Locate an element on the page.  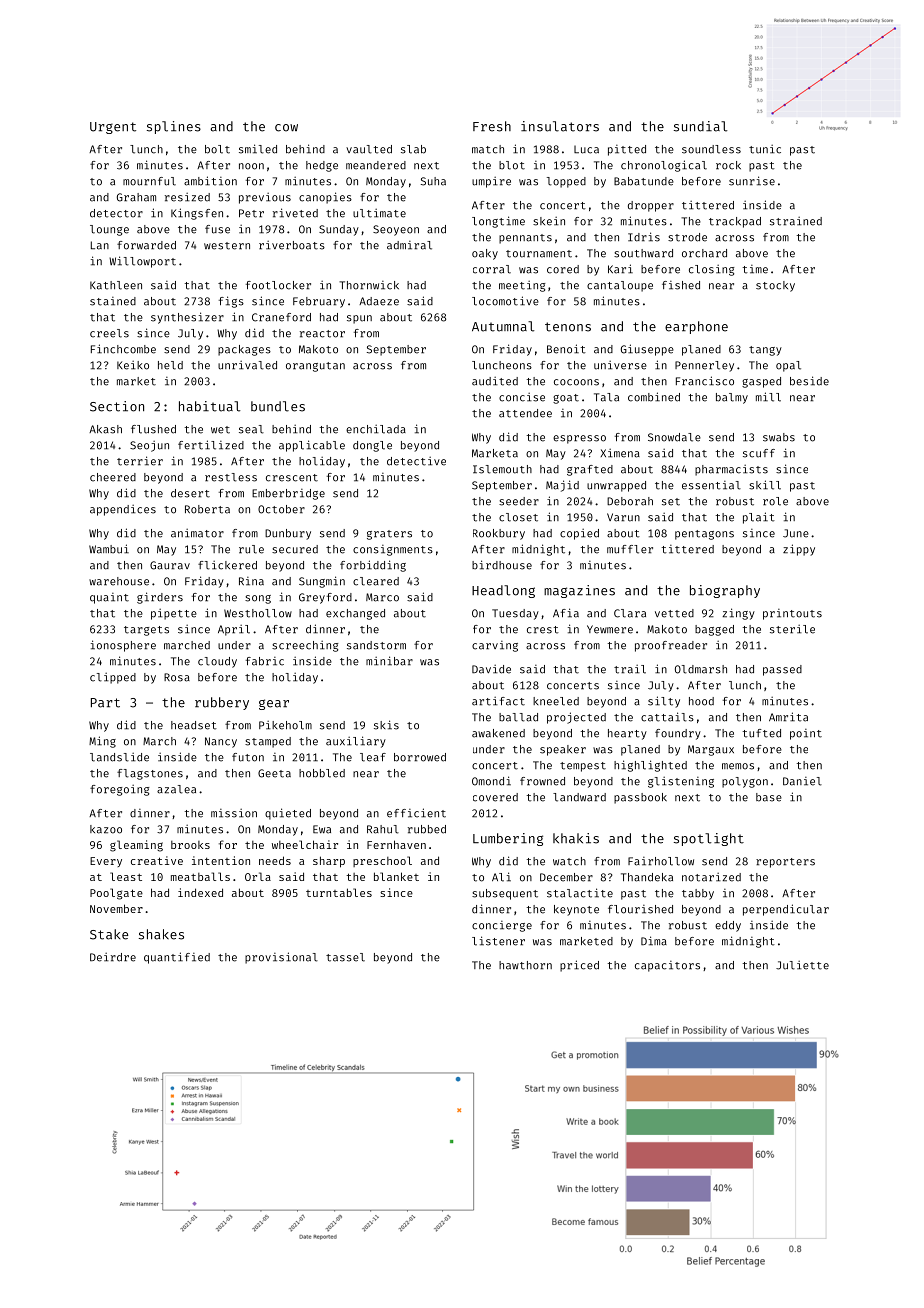
skis is located at coordinates (386, 725).
